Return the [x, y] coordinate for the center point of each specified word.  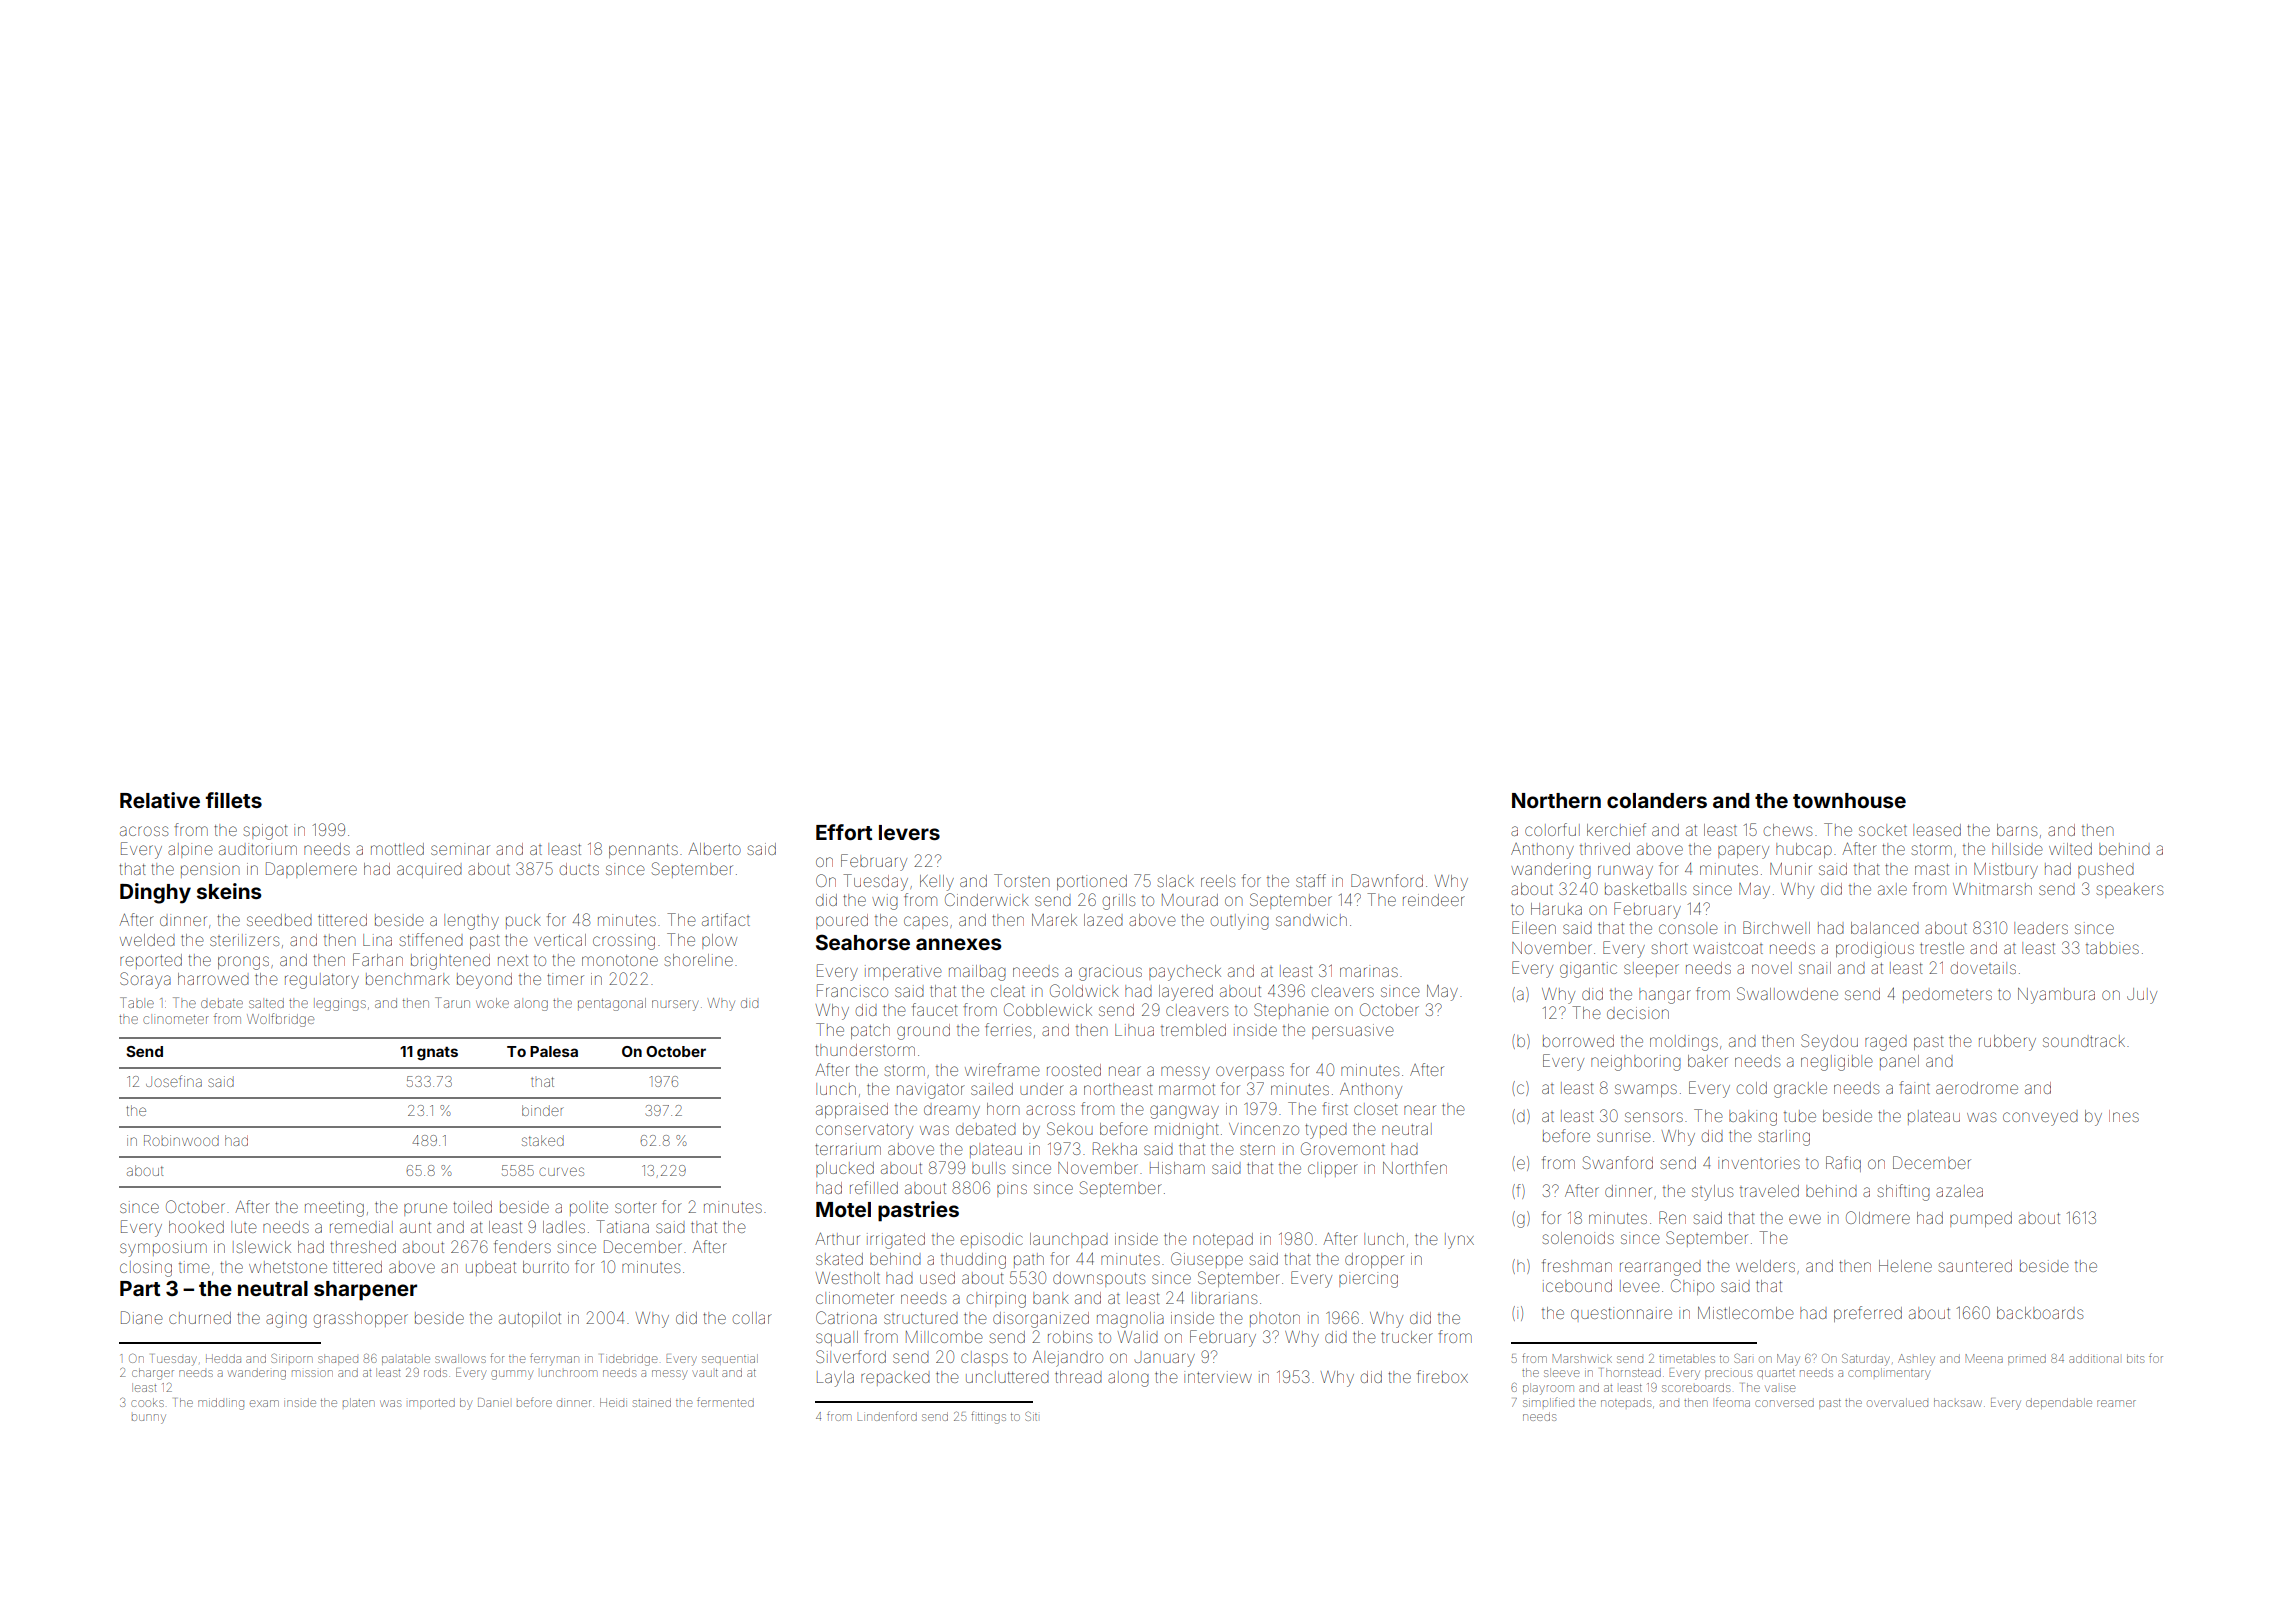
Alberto [714, 849]
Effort [844, 832]
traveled [1769, 1191]
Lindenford [887, 1416]
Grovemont [1343, 1148]
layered [1186, 993]
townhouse [1849, 800]
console [1688, 928]
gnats [437, 1054]
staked [543, 1140]
